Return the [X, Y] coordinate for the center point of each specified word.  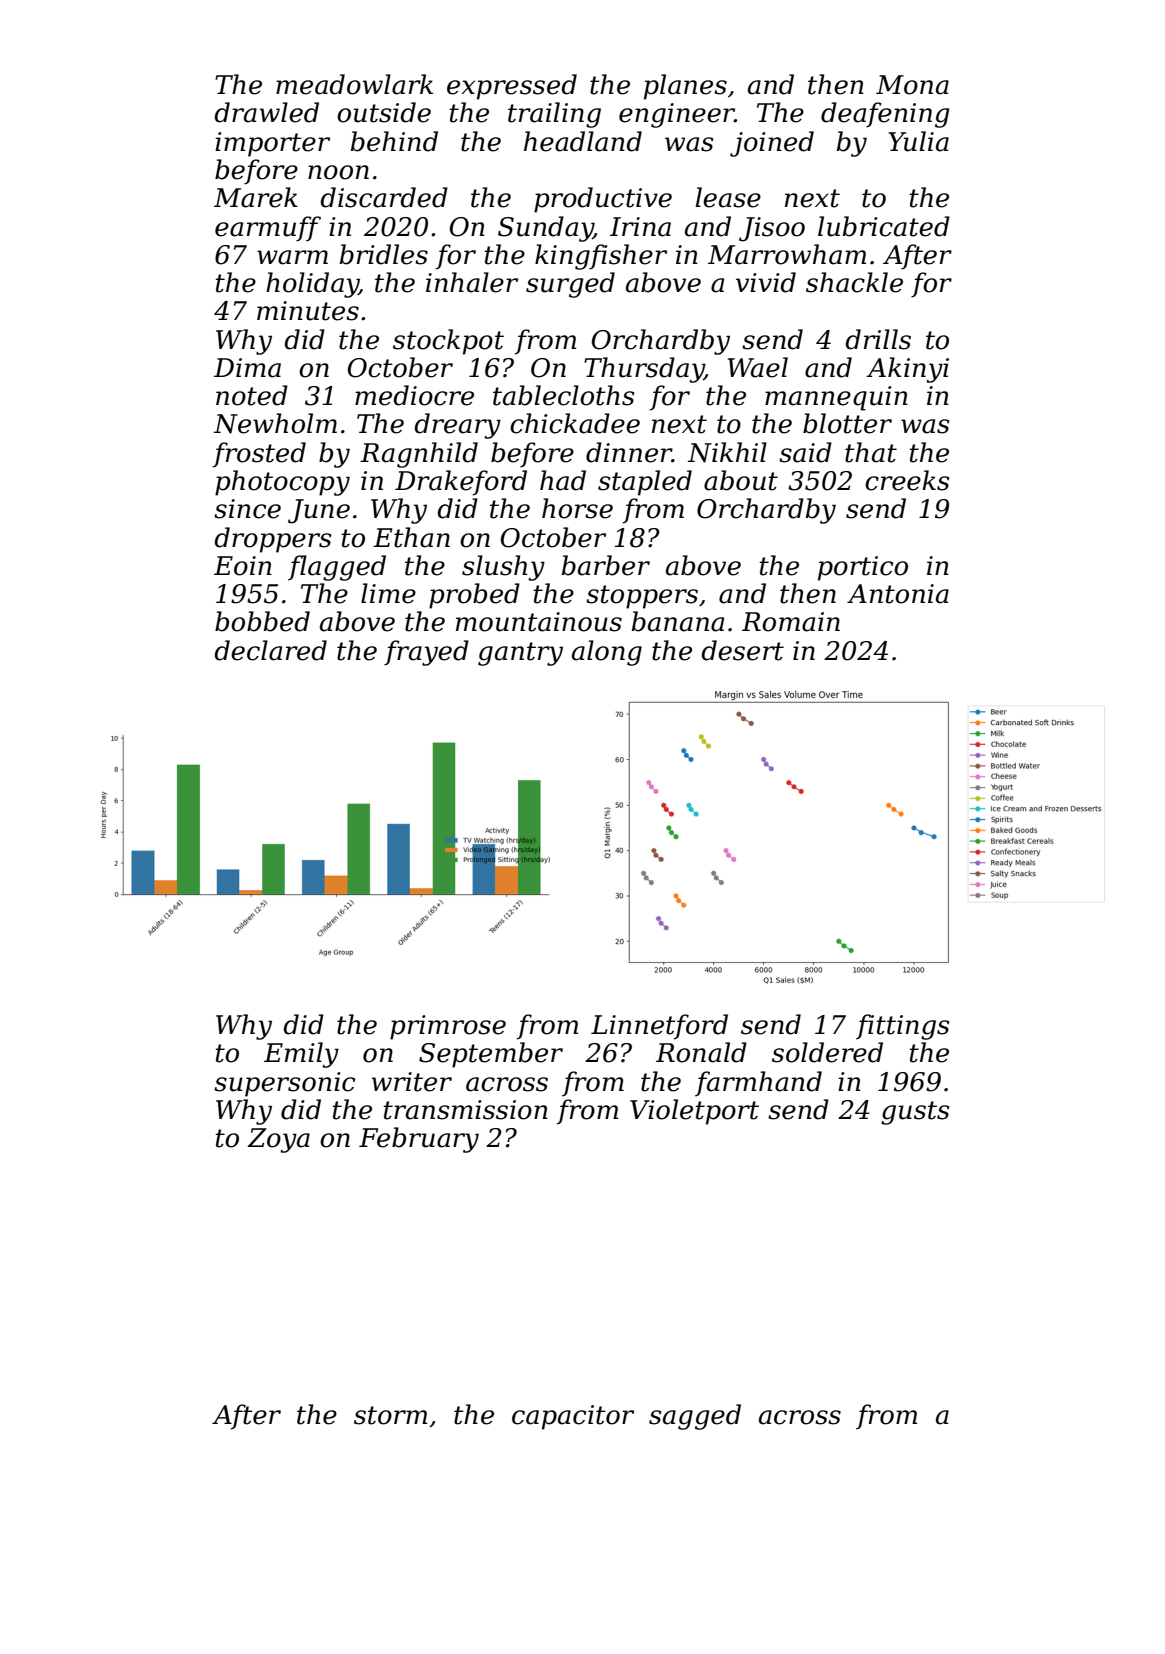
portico [863, 568]
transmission [465, 1110]
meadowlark [354, 84]
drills [878, 339]
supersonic [284, 1084]
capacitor [573, 1417]
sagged [695, 1417]
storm [390, 1415]
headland [583, 141]
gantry [520, 654]
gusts [915, 1113]
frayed [426, 653]
